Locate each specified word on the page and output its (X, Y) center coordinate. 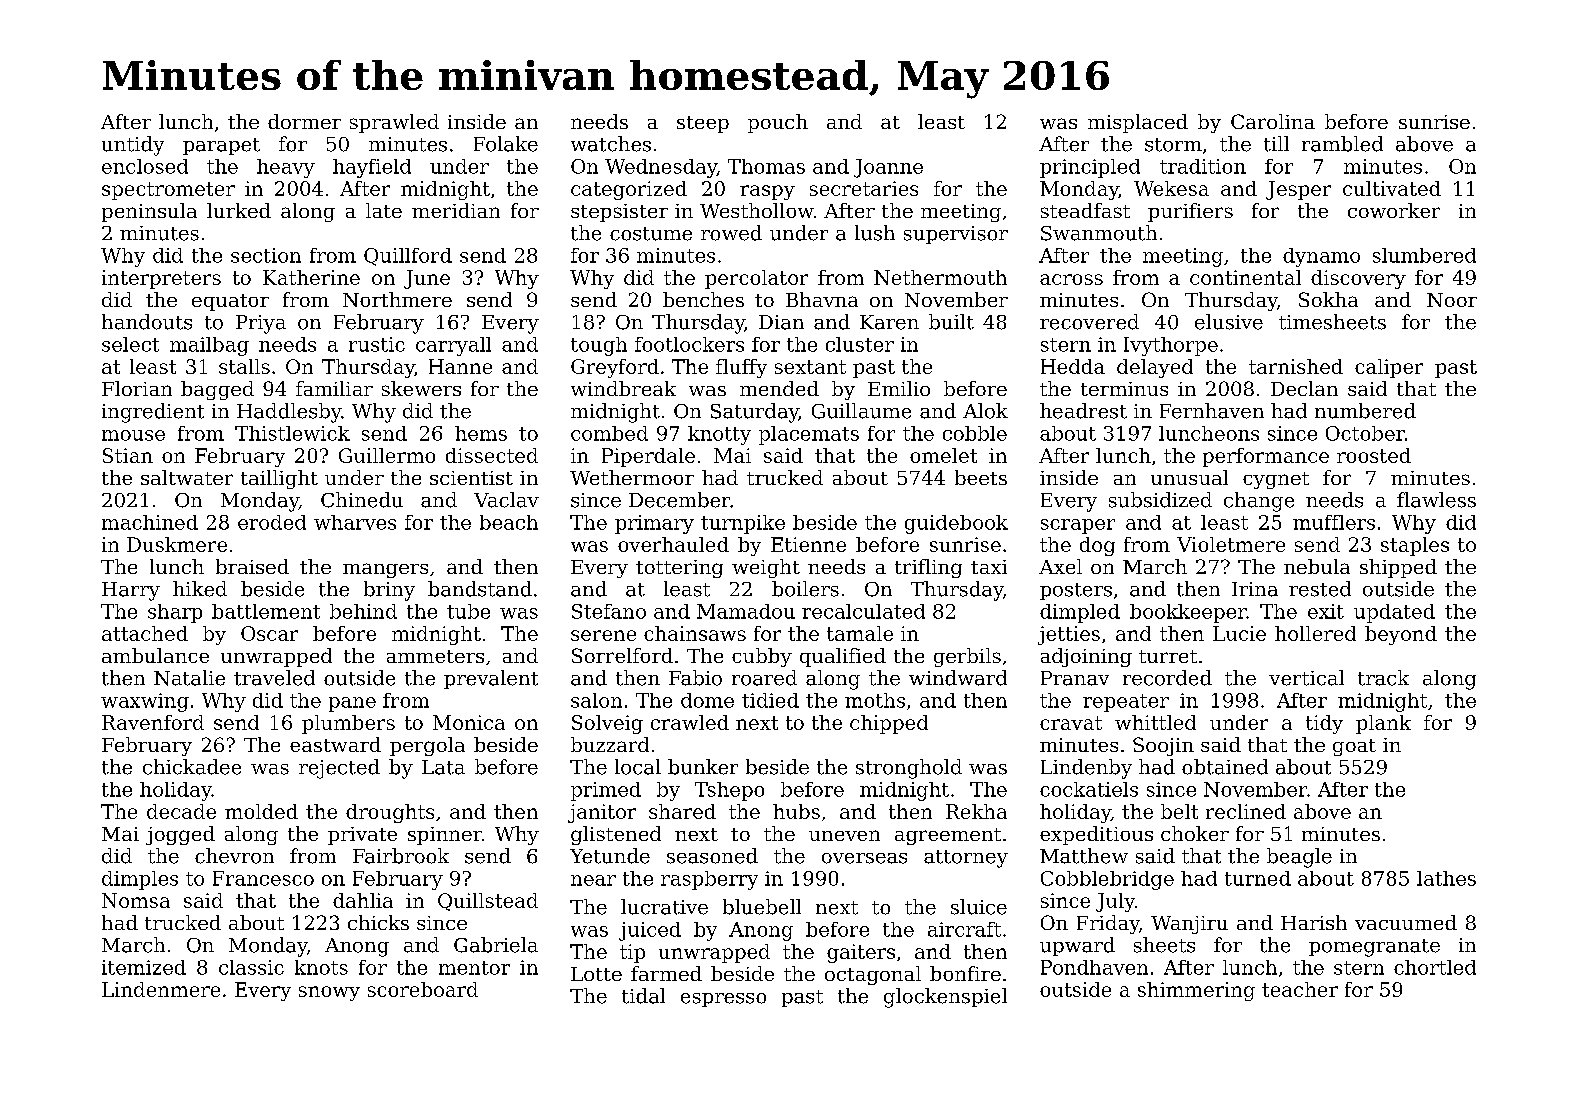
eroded (272, 522)
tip (632, 953)
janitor (602, 813)
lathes (1446, 878)
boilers (805, 589)
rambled (1342, 144)
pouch (778, 123)
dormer (304, 121)
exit (1326, 611)
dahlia (363, 900)
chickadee (192, 767)
